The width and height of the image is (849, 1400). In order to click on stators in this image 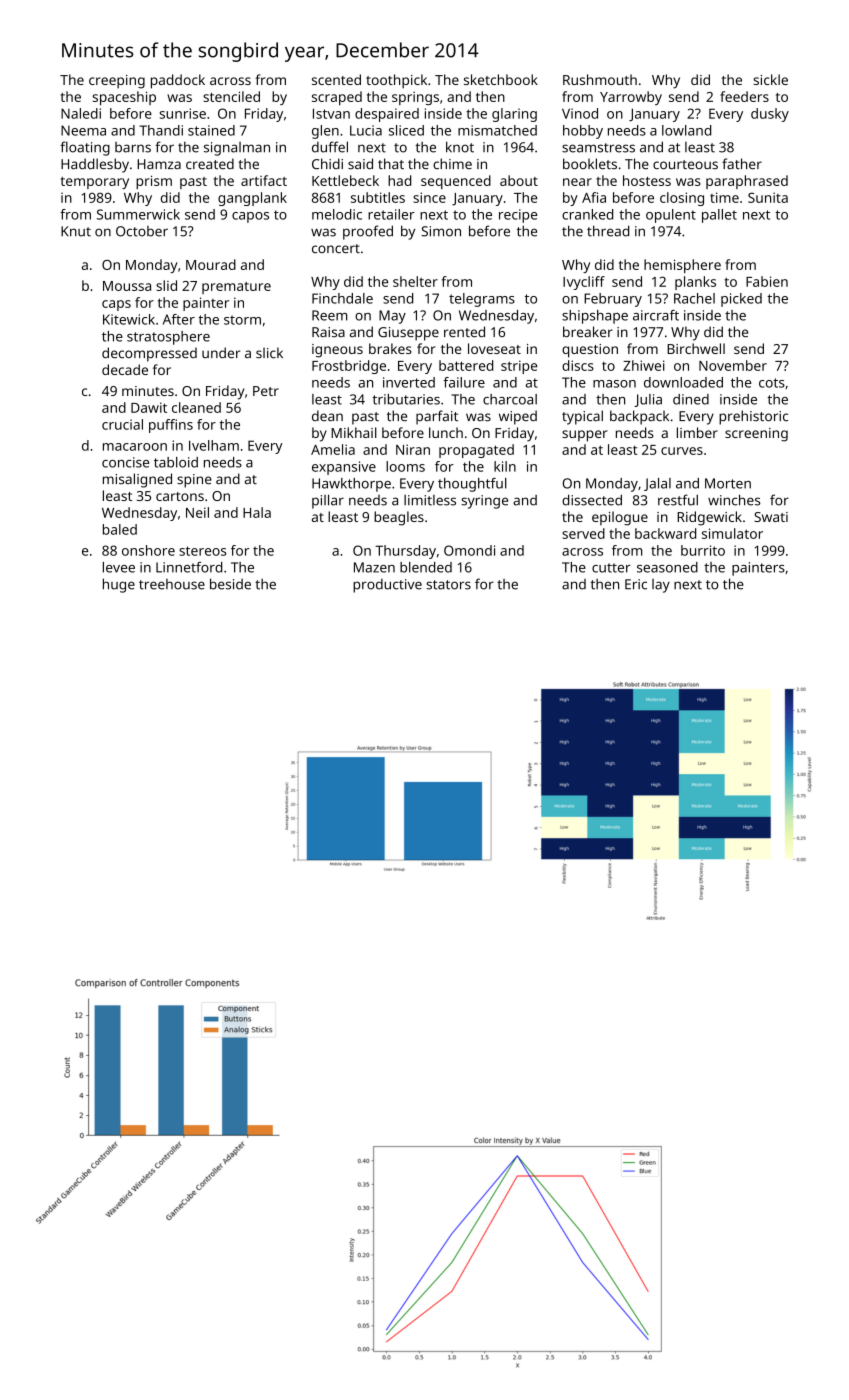, I will do `click(448, 585)`.
